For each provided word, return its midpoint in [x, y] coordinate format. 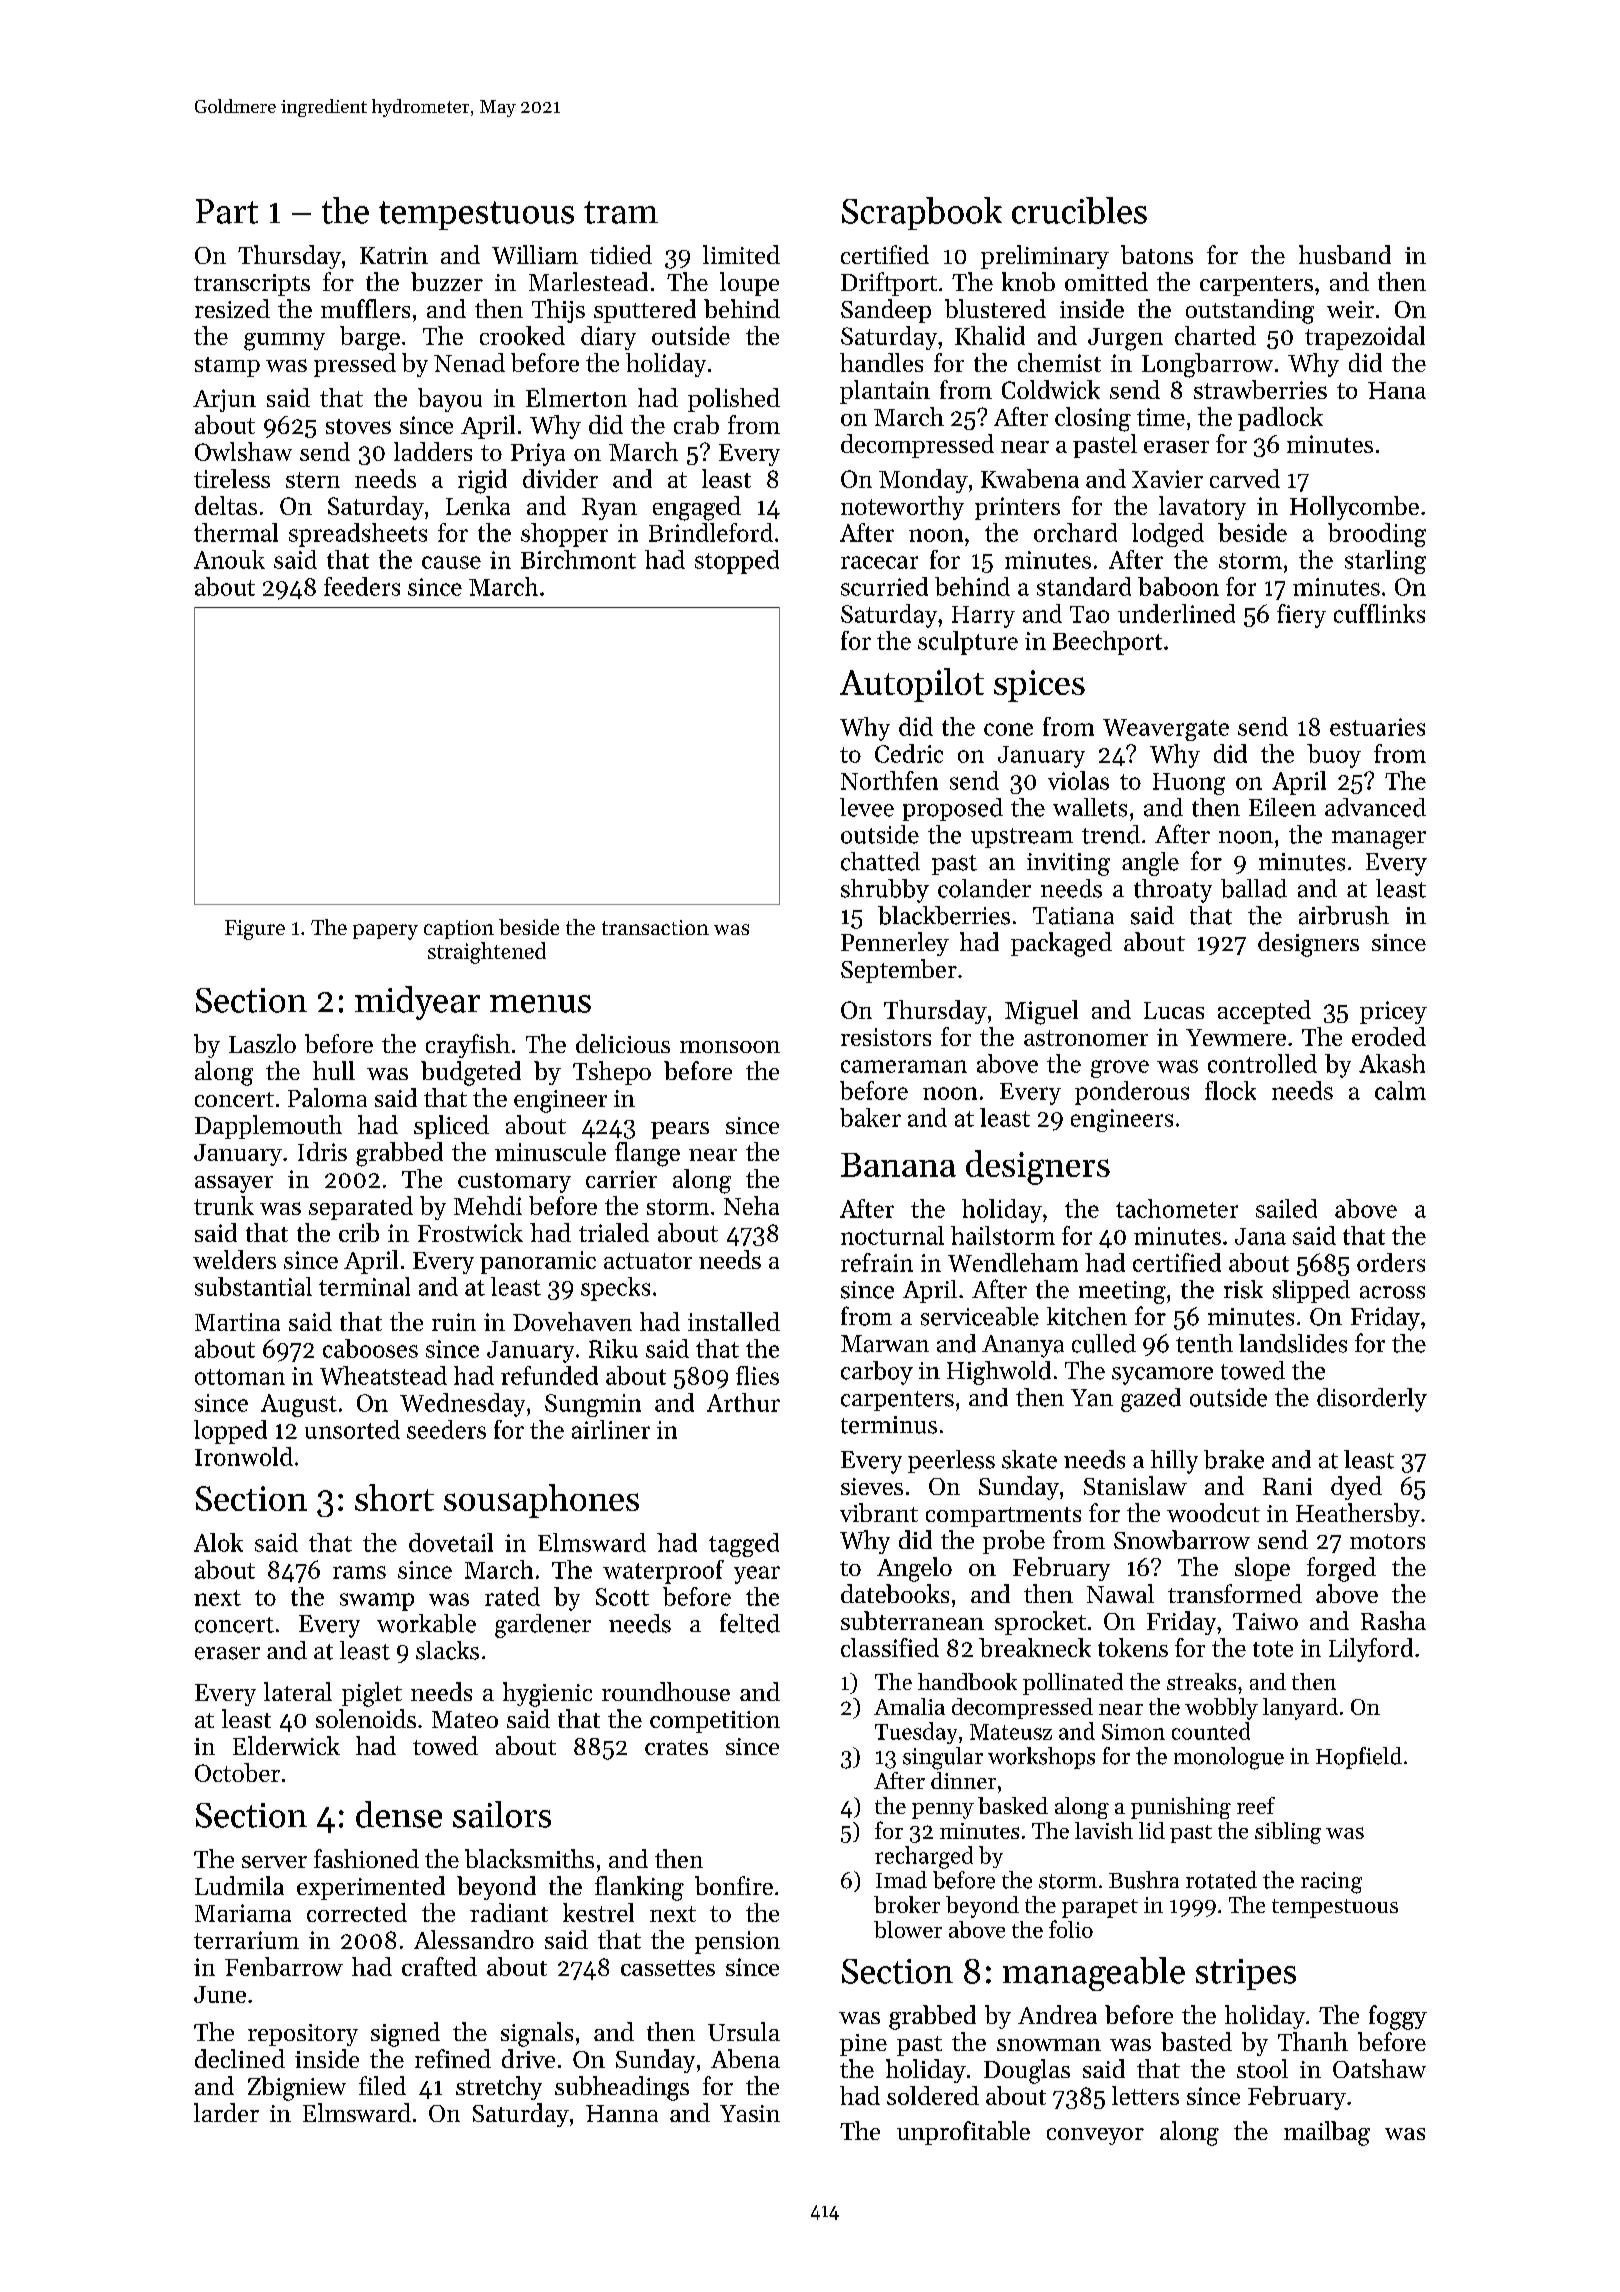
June [220, 1994]
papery [385, 932]
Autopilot [912, 685]
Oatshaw [1379, 2068]
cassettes [668, 1968]
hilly [1174, 1462]
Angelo [914, 1569]
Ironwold [244, 1456]
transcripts [252, 285]
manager [1379, 840]
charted [1215, 335]
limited [741, 254]
